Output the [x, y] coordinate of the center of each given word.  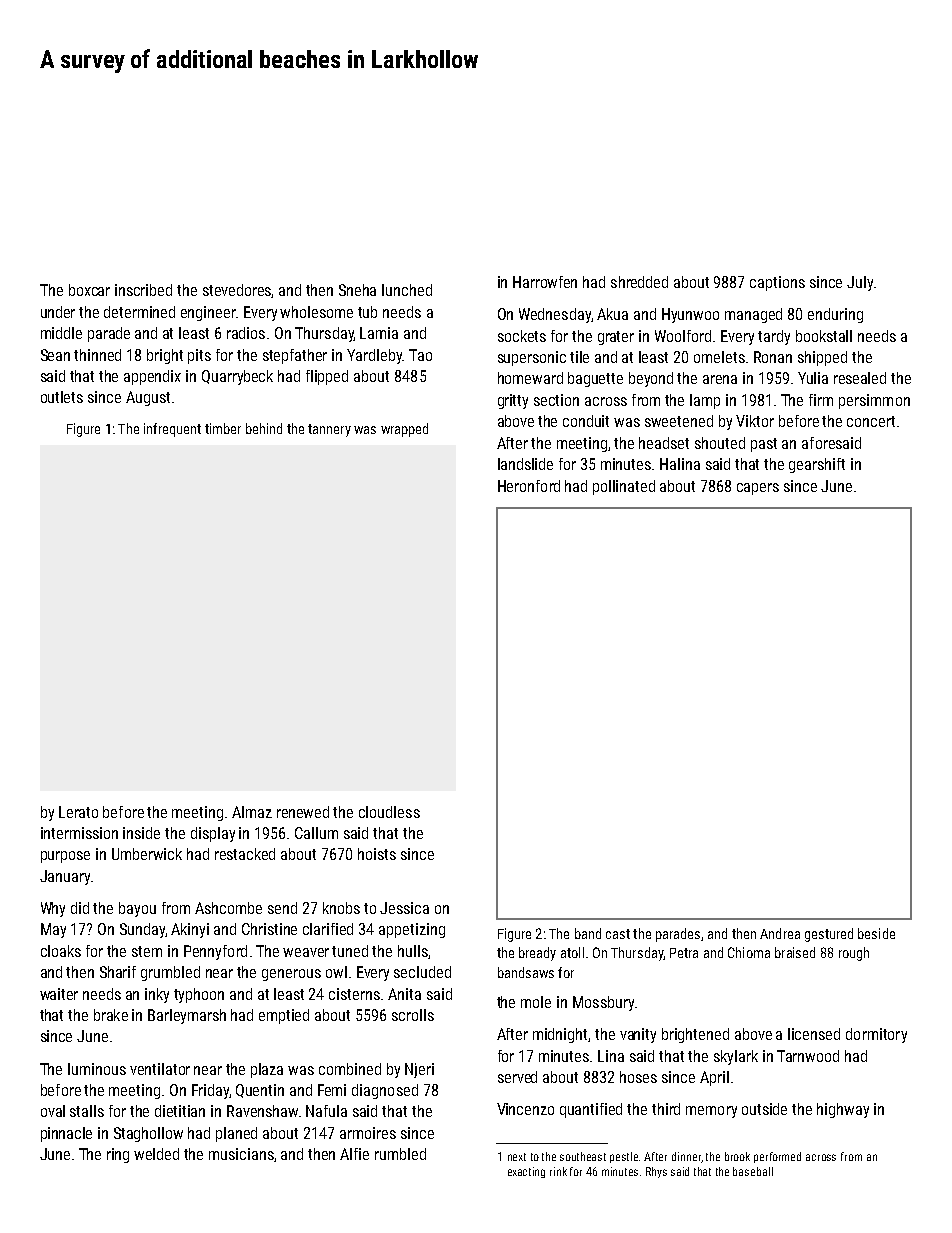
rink [558, 1171]
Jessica [404, 908]
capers [758, 489]
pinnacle [66, 1134]
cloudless [389, 812]
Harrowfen [545, 282]
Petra [684, 953]
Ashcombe [228, 908]
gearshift [817, 465]
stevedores [237, 291]
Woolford [683, 336]
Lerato [78, 812]
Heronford [529, 486]
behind [264, 428]
